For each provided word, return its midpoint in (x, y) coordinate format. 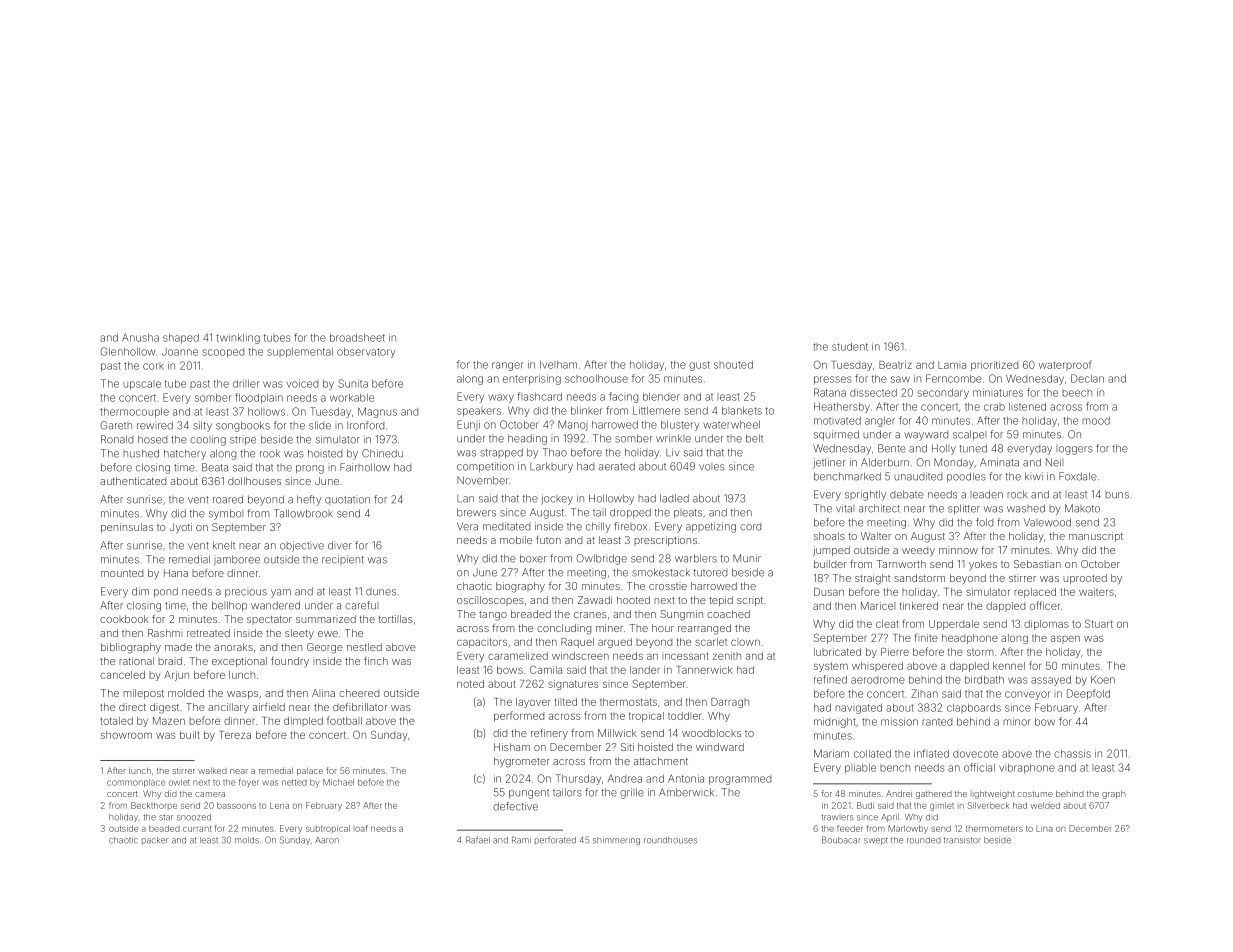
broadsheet (357, 338)
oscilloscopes (490, 601)
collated (872, 754)
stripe (243, 440)
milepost (143, 694)
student (850, 347)
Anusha (140, 337)
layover (533, 703)
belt (754, 438)
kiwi (1034, 476)
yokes (983, 565)
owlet (179, 782)
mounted (122, 573)
